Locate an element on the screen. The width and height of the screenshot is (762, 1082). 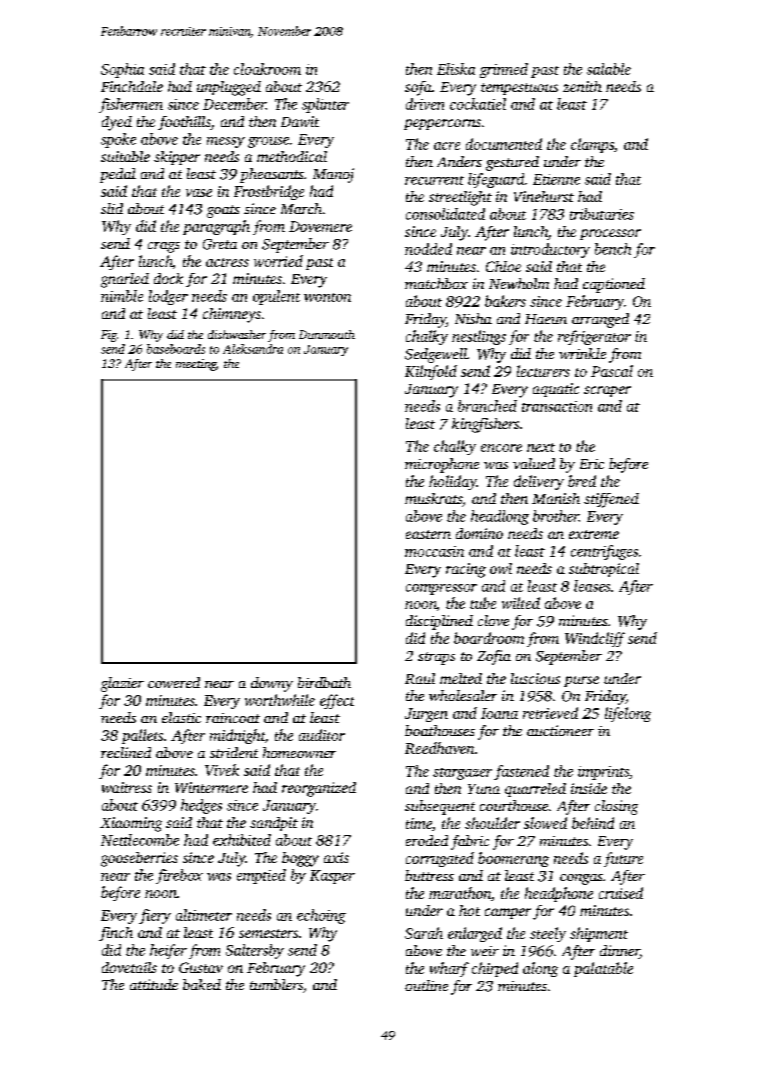
December is located at coordinates (234, 104).
